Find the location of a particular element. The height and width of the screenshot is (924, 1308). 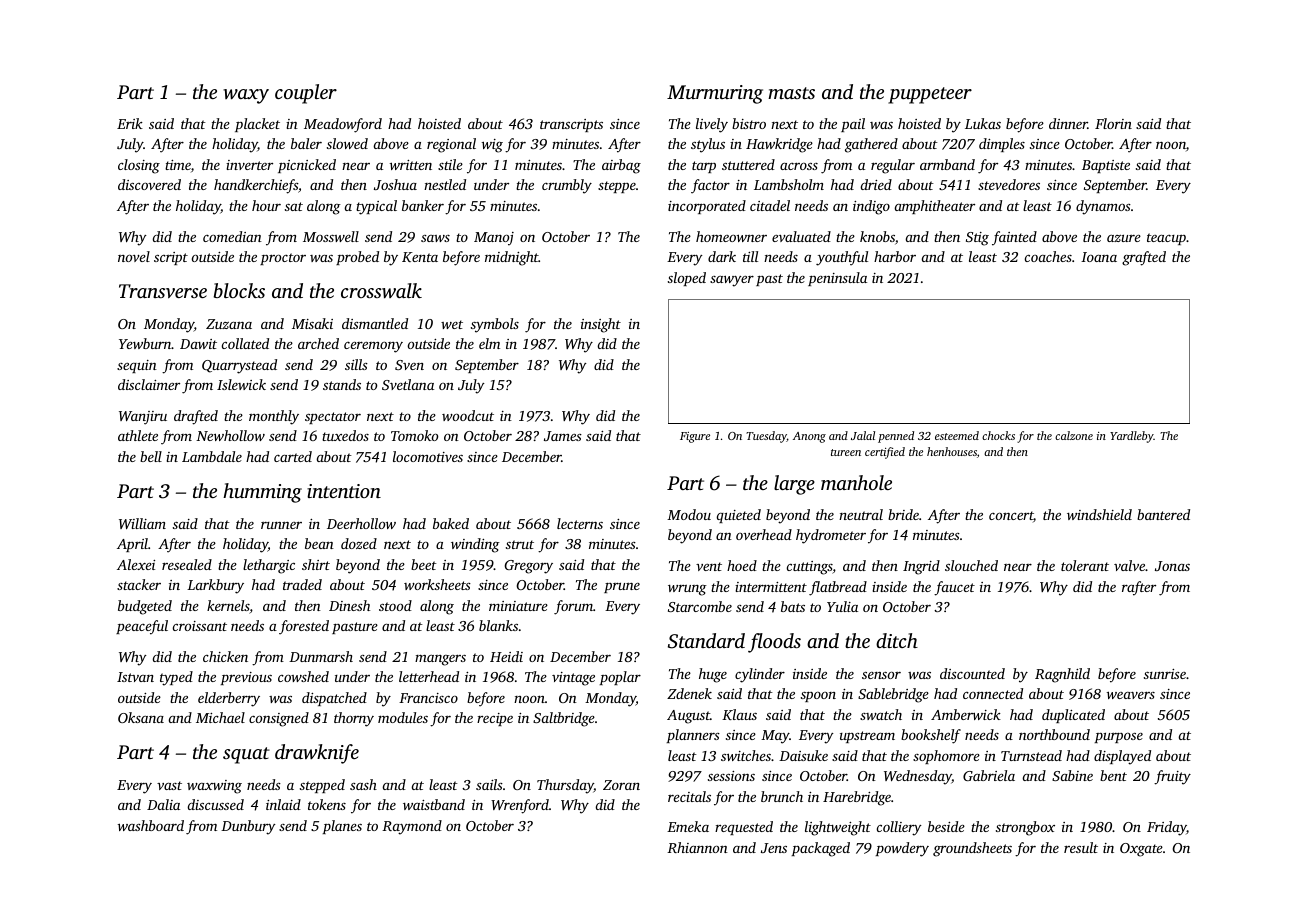

lively is located at coordinates (712, 125).
